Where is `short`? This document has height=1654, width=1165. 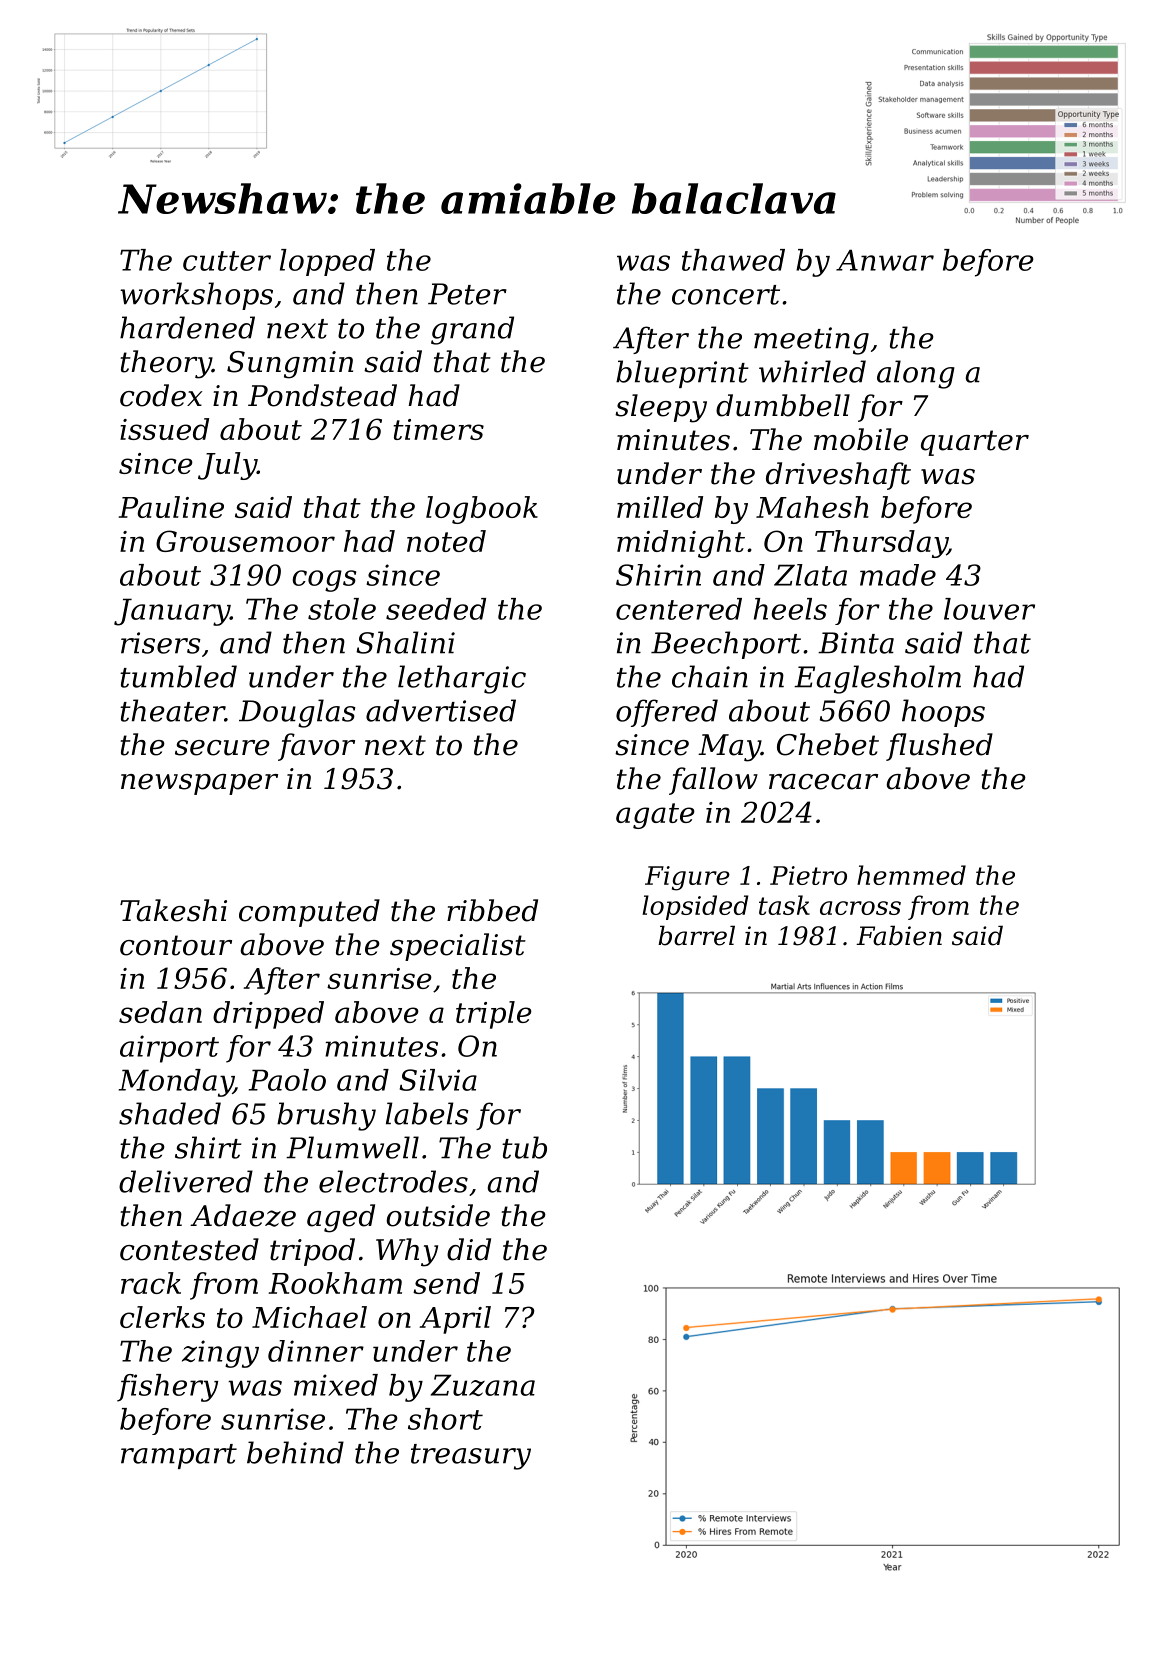 short is located at coordinates (445, 1419).
